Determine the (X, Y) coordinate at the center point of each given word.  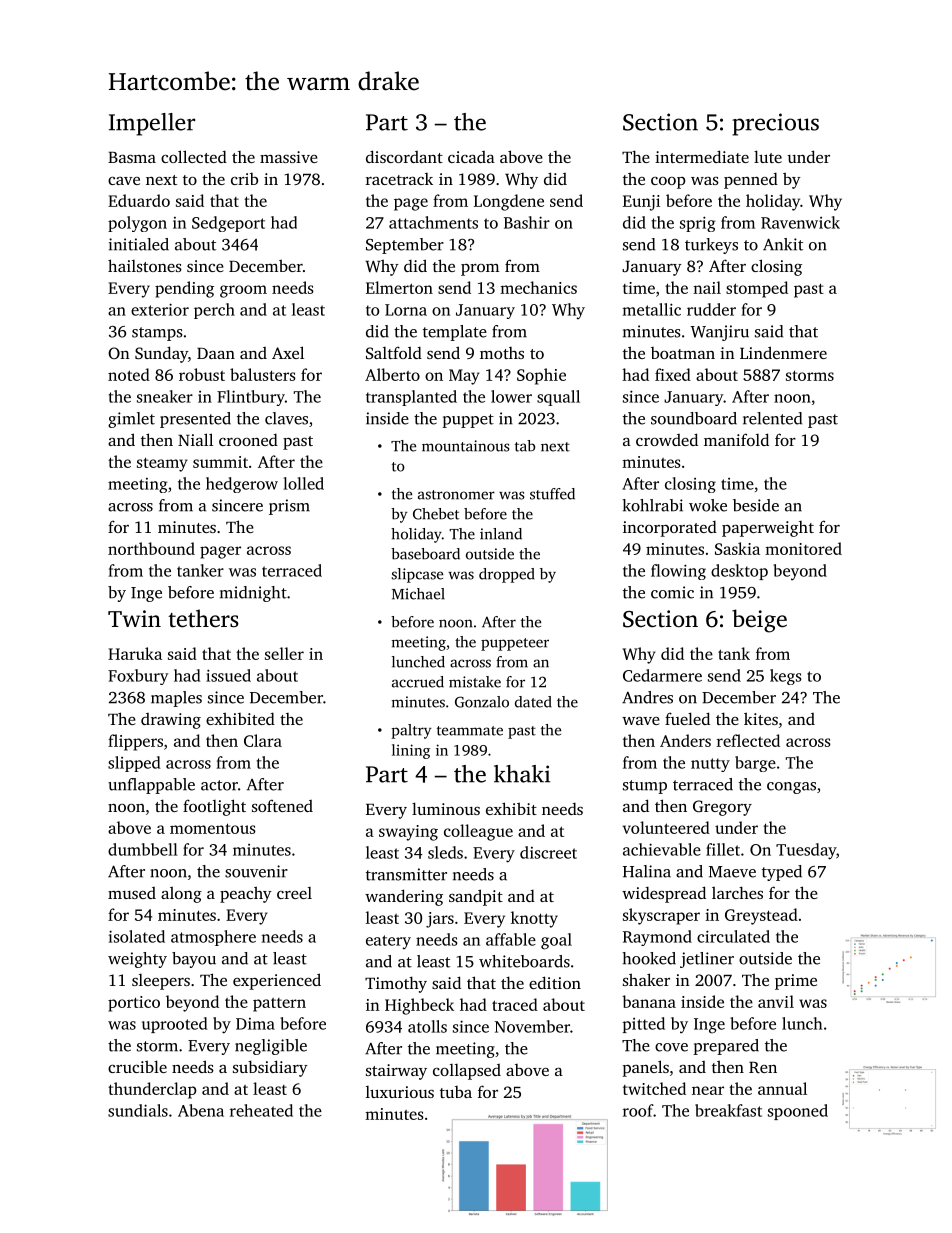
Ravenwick (800, 222)
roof (638, 1110)
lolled (303, 483)
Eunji (641, 203)
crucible (137, 1066)
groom (243, 291)
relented (772, 418)
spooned (798, 1112)
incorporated (670, 529)
